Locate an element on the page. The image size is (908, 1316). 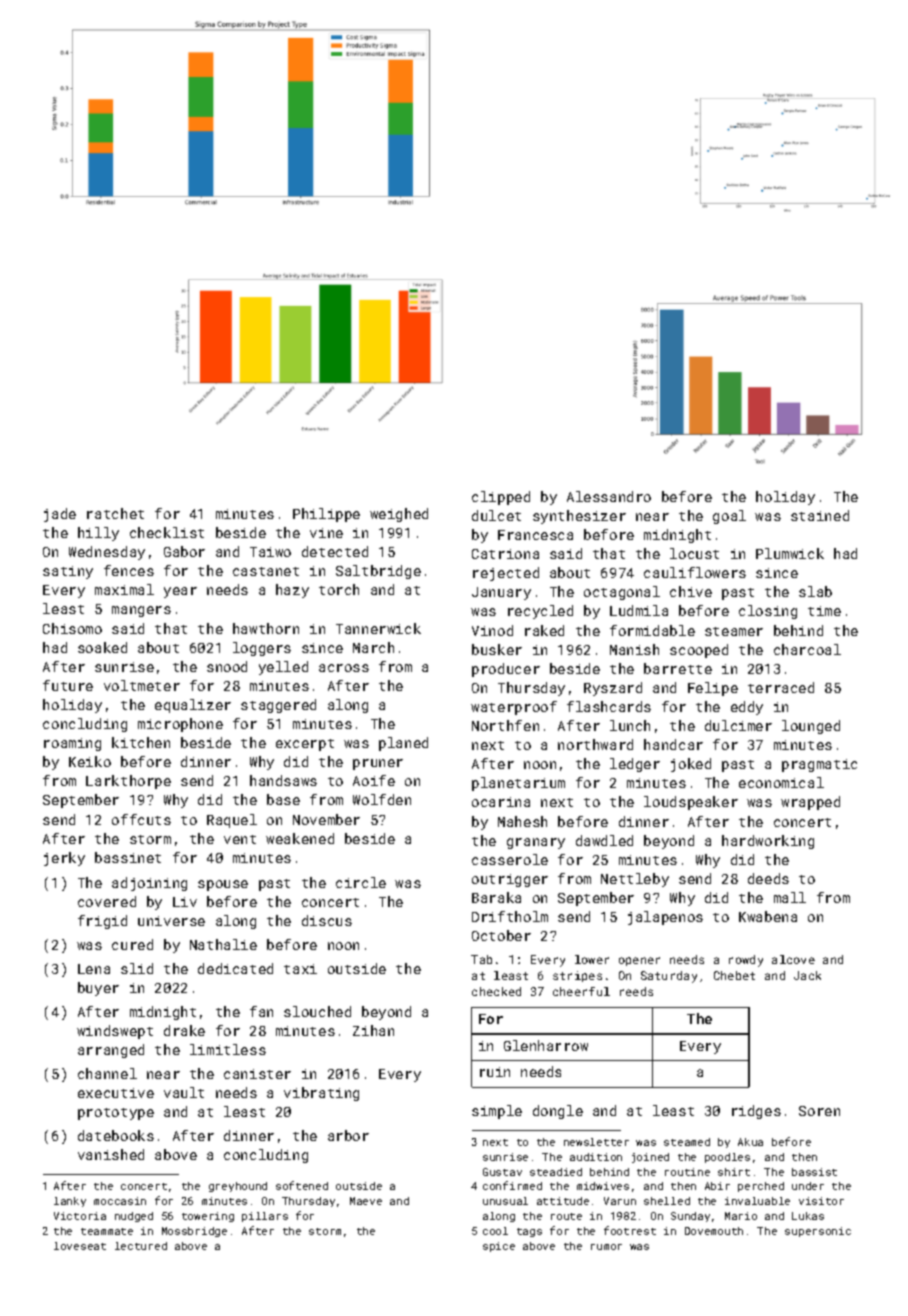
goal is located at coordinates (729, 517).
